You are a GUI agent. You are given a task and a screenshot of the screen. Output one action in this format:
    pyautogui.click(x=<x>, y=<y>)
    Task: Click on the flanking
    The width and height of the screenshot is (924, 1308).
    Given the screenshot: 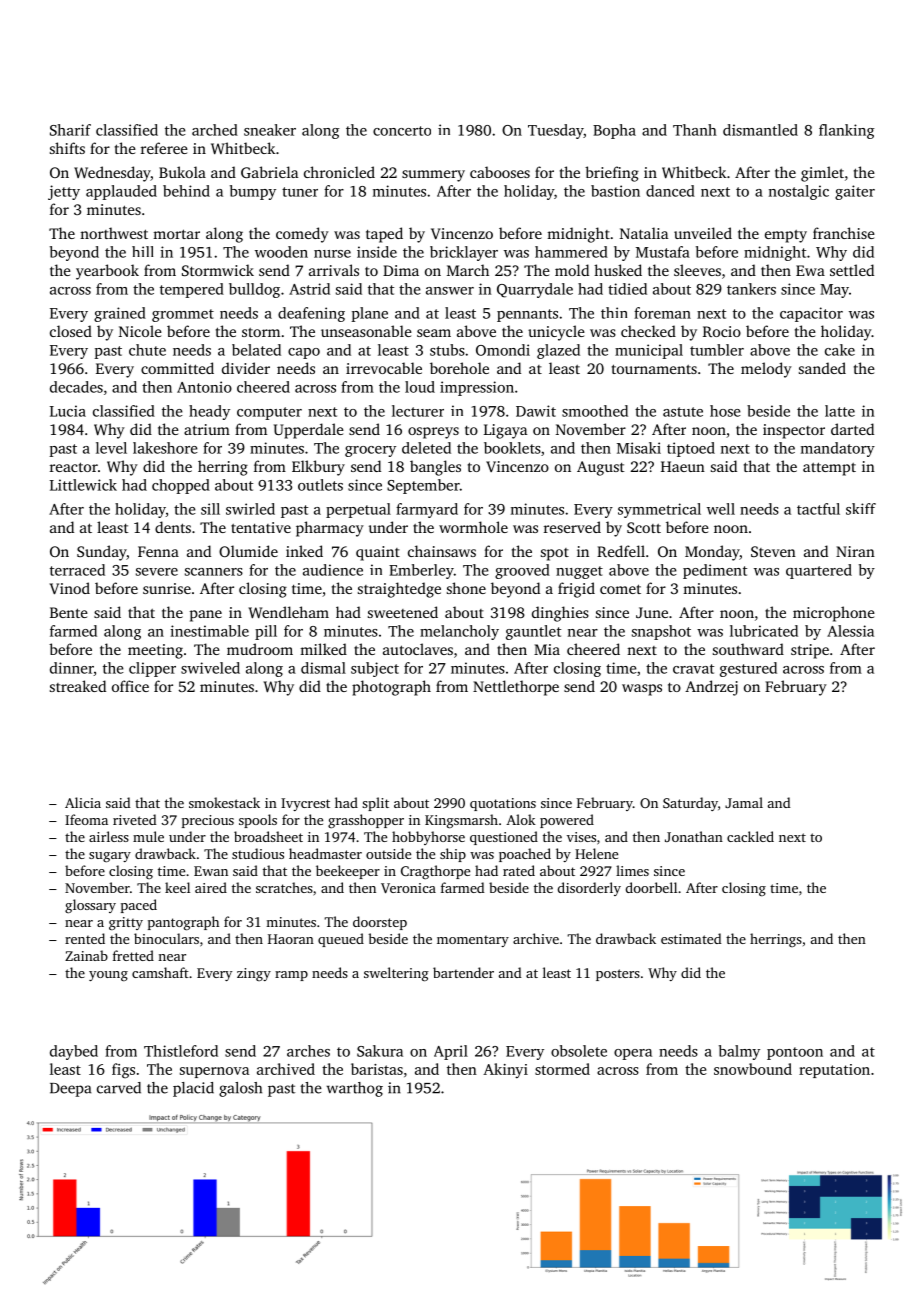 What is the action you would take?
    pyautogui.click(x=847, y=131)
